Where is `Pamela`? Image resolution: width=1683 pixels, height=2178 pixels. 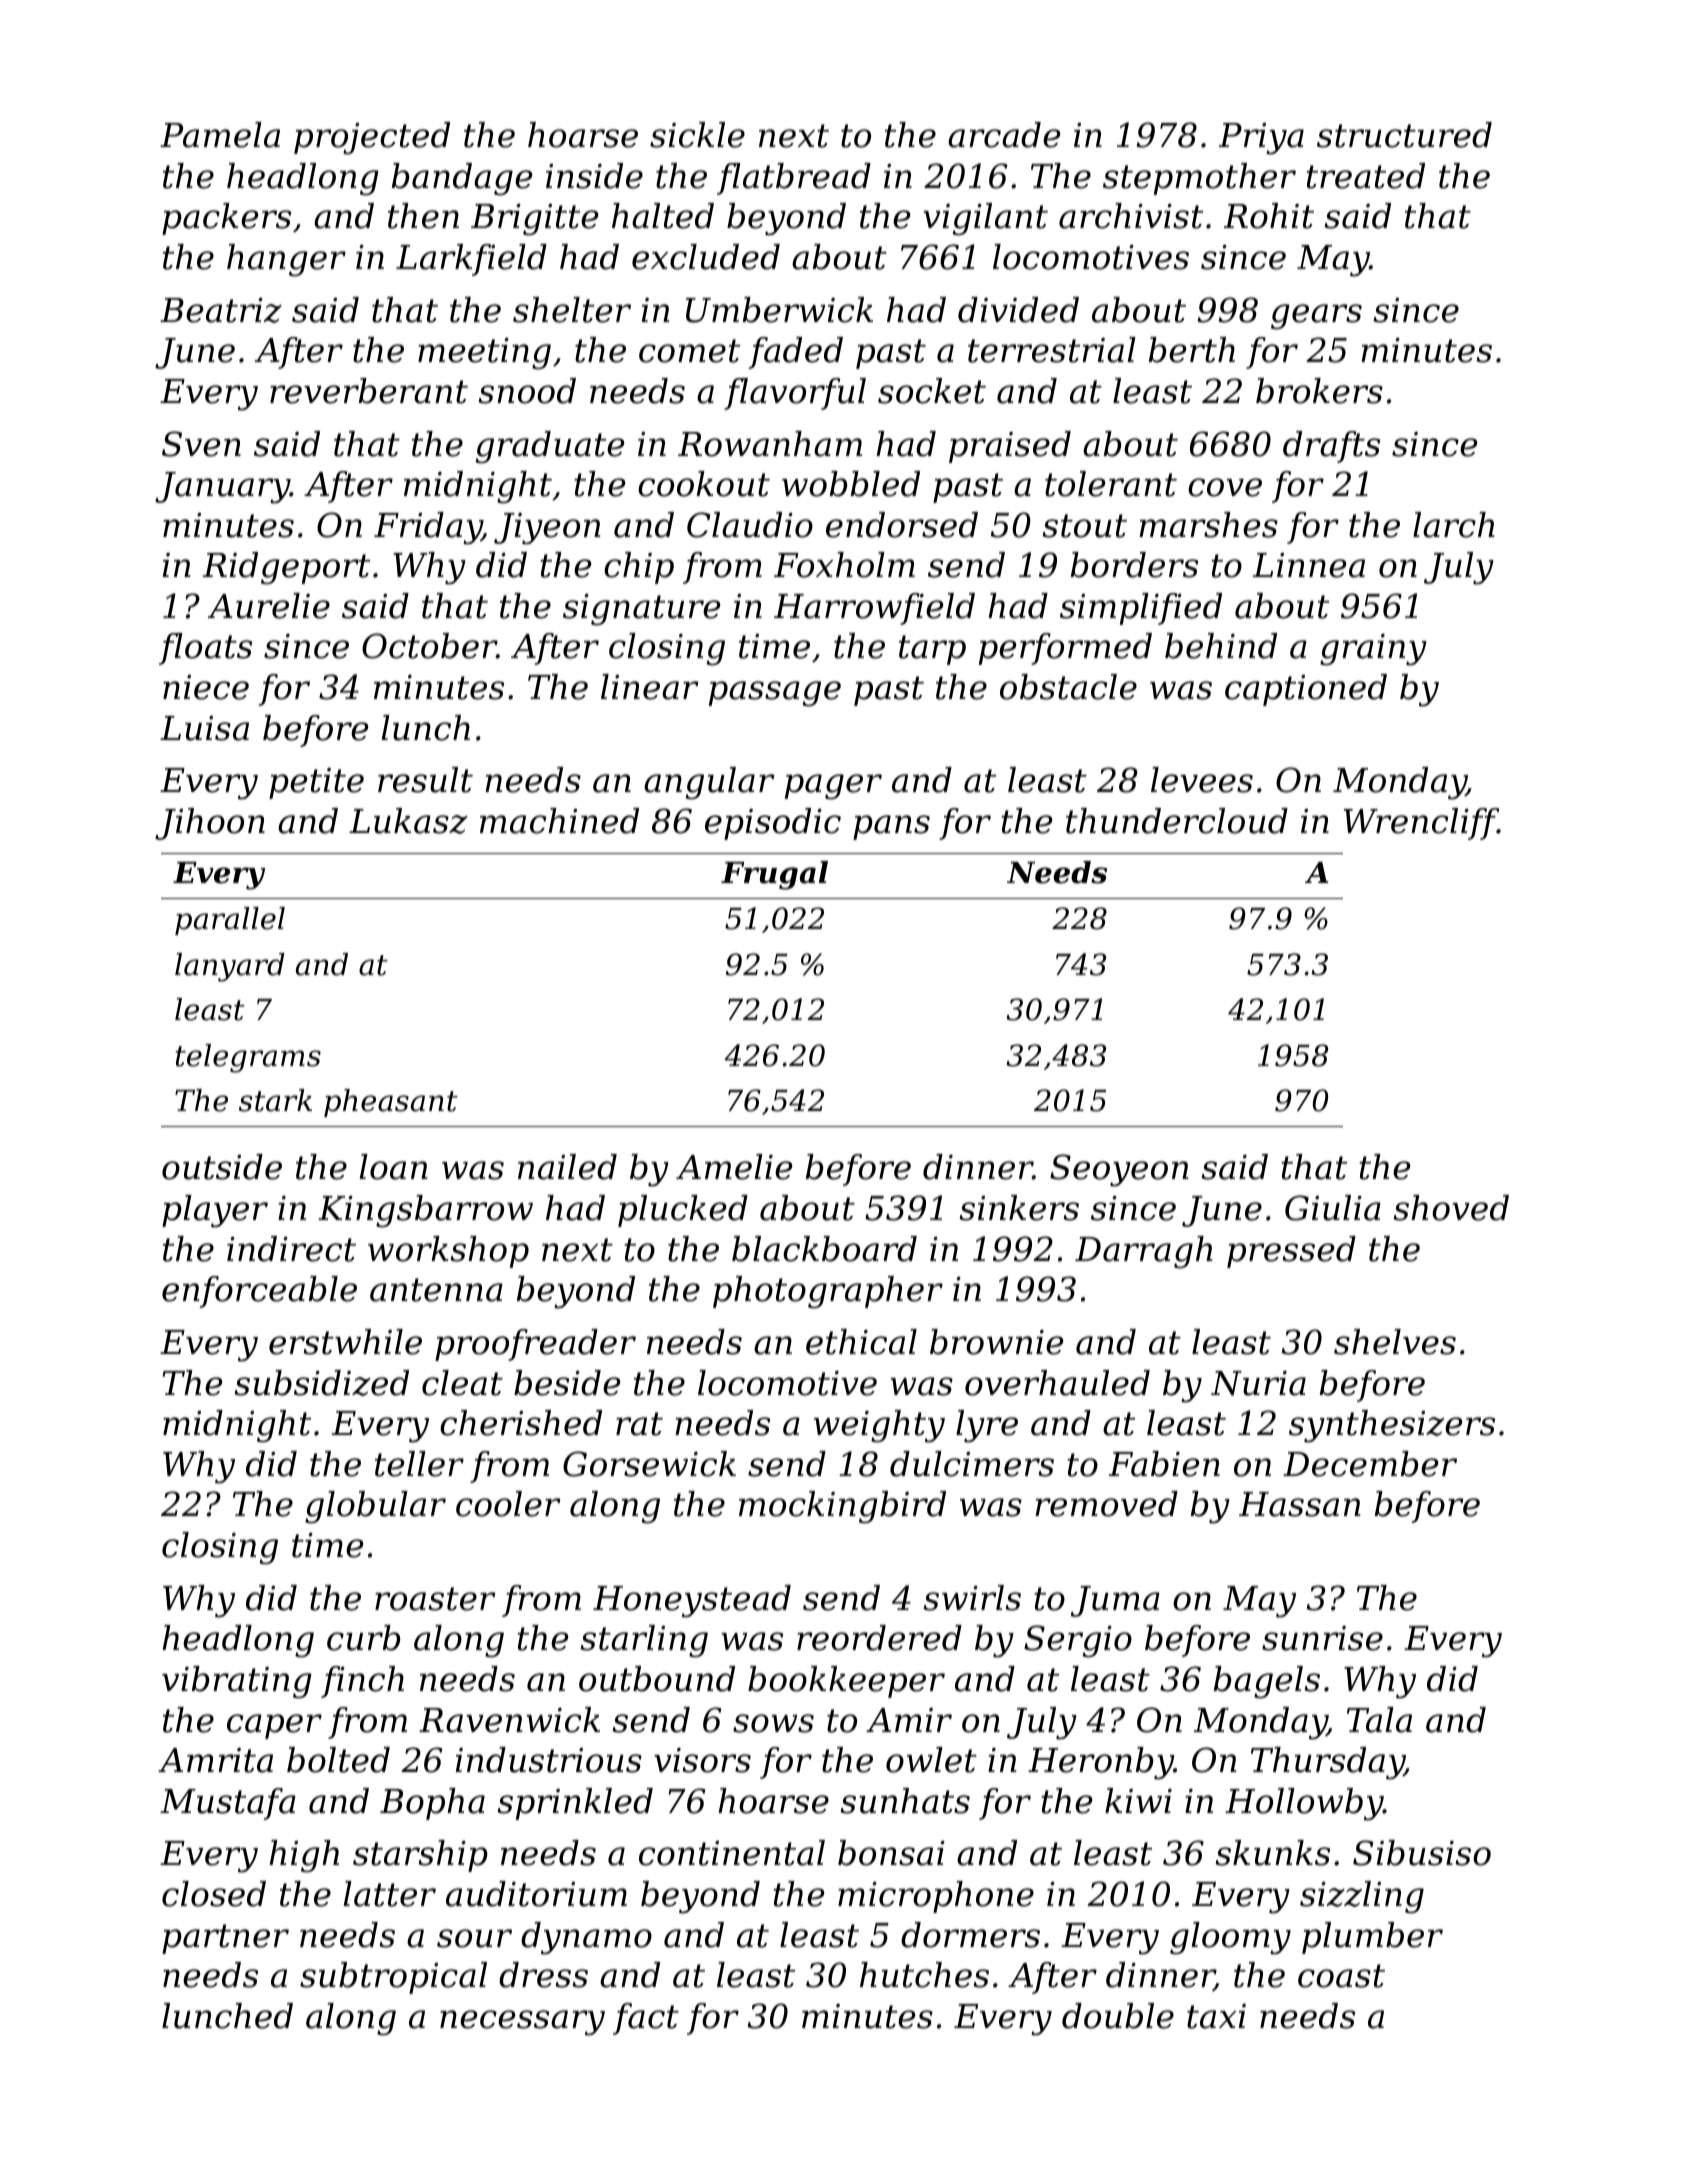
Pamela is located at coordinates (220, 135).
